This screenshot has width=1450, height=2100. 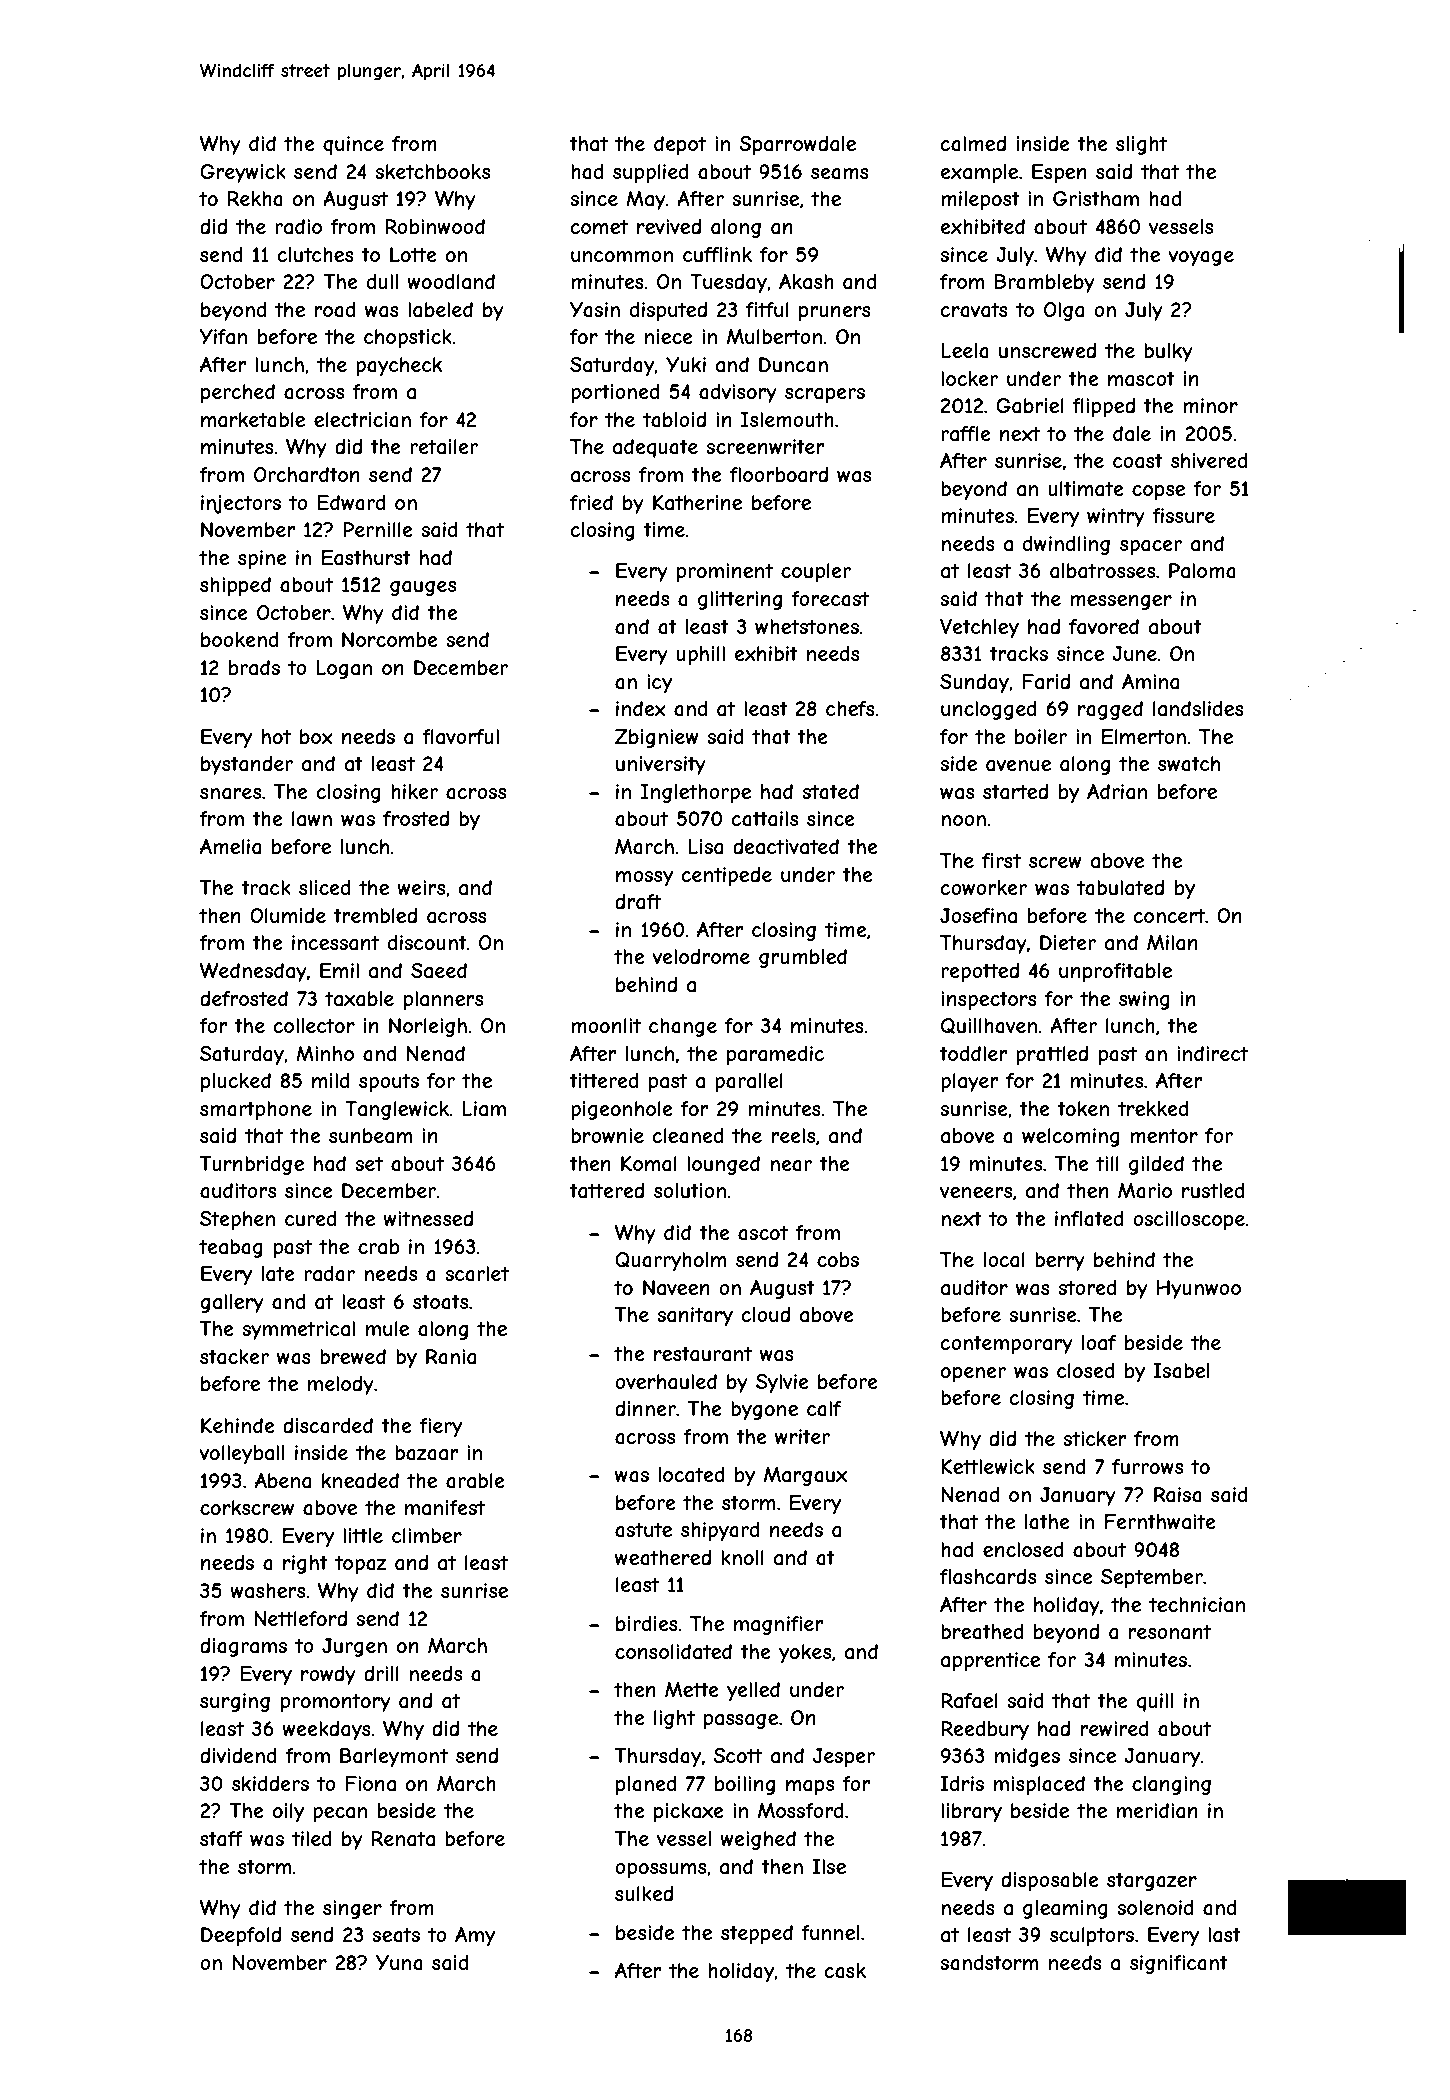 I want to click on tittered, so click(x=604, y=1080).
